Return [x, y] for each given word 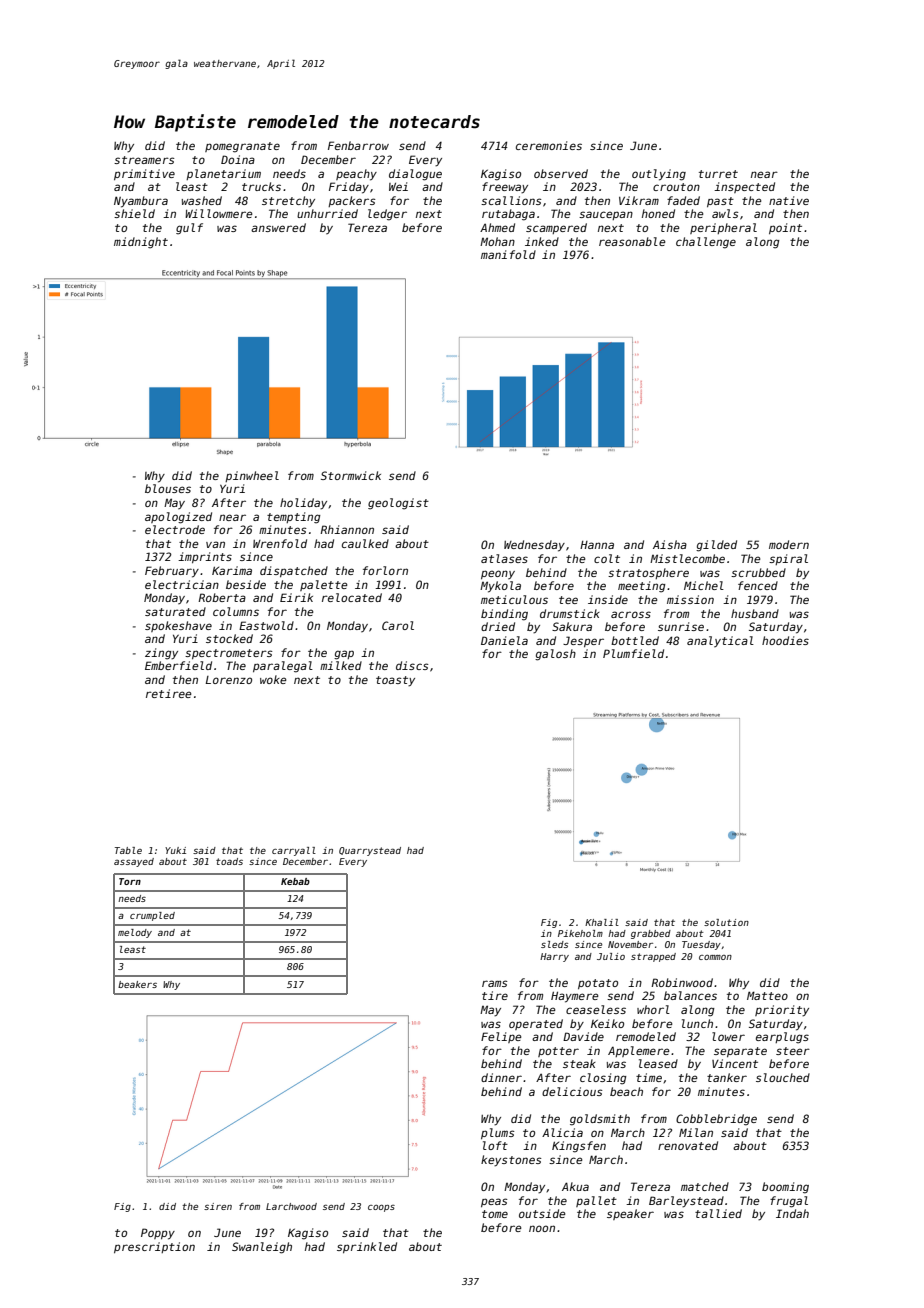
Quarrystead [370, 851]
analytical [720, 641]
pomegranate [242, 147]
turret [718, 174]
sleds [554, 944]
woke [273, 679]
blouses [168, 488]
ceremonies [549, 145]
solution [726, 922]
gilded [716, 546]
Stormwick [351, 475]
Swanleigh [262, 1248]
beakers [137, 984]
